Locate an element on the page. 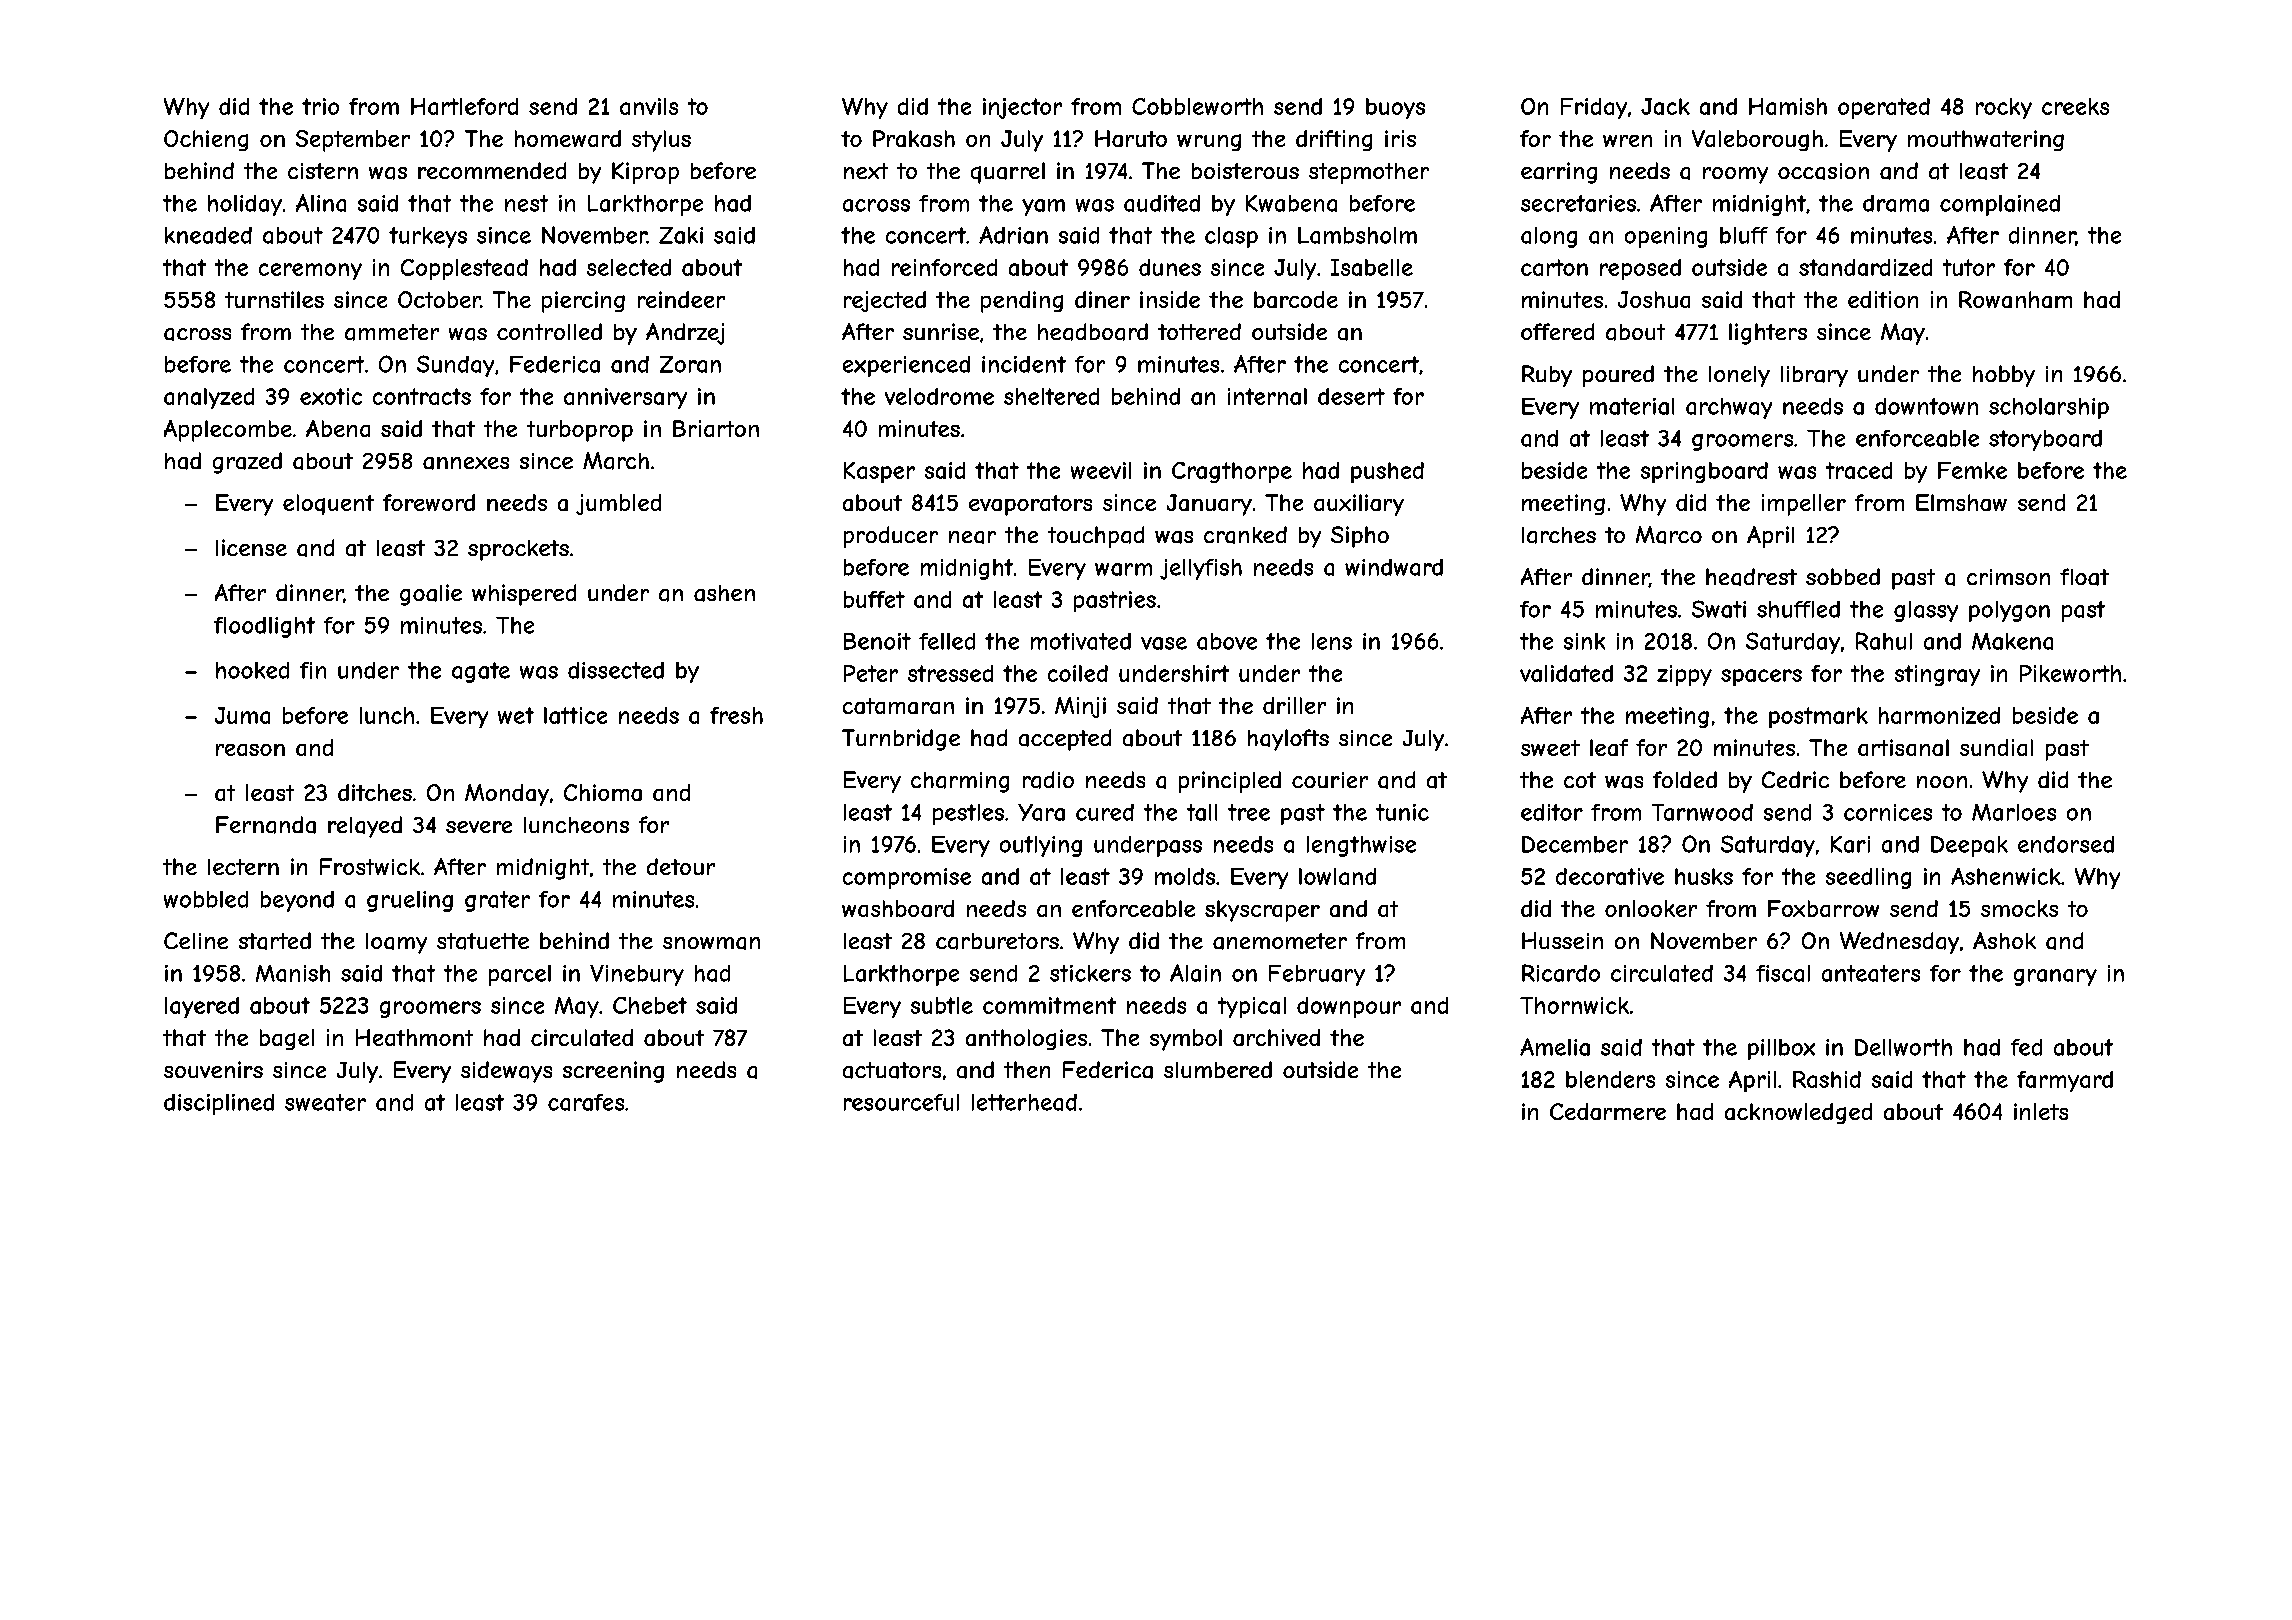 The height and width of the image is (1620, 2292). sink is located at coordinates (1584, 641).
